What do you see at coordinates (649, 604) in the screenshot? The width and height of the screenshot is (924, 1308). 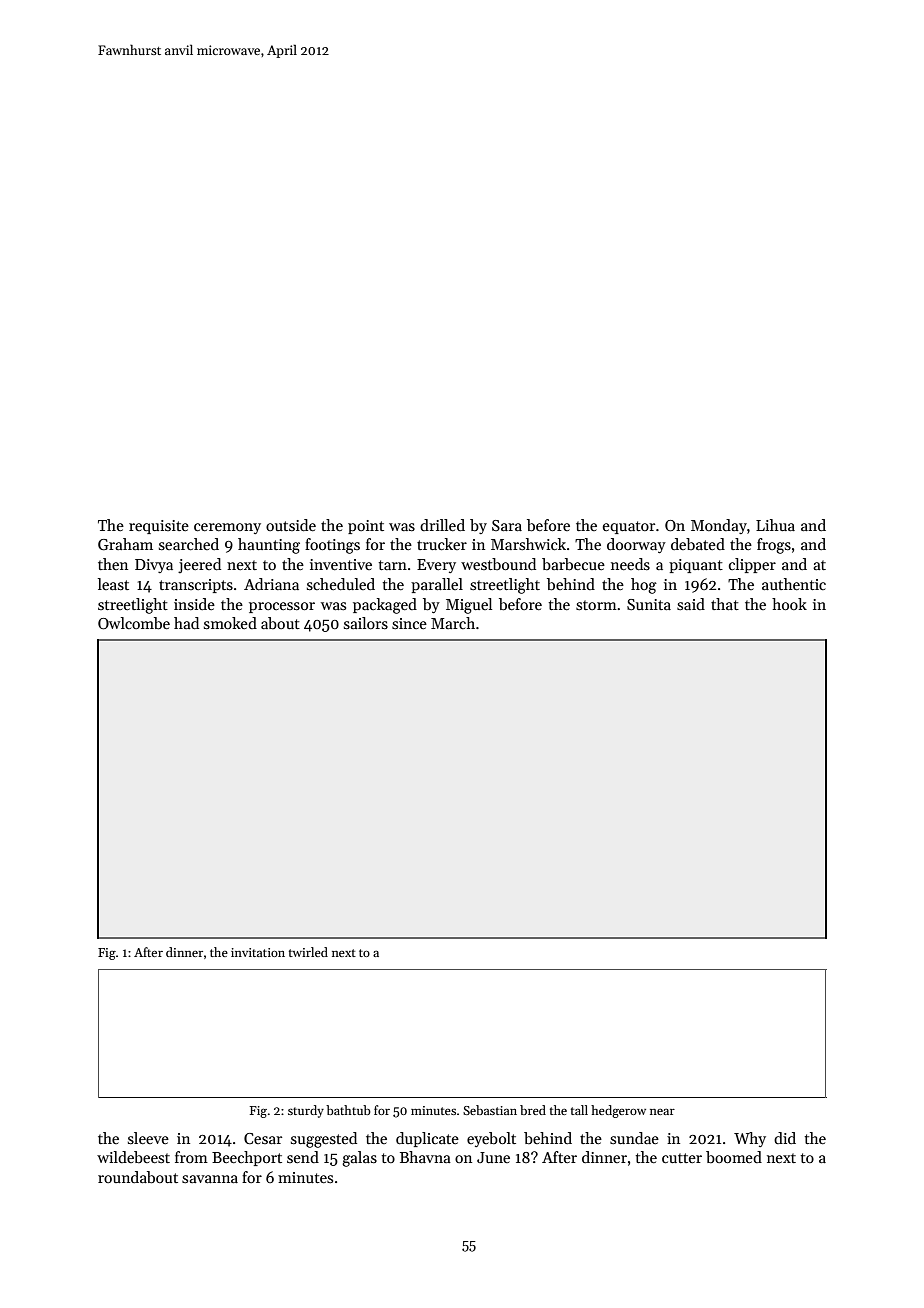 I see `Sunita` at bounding box center [649, 604].
